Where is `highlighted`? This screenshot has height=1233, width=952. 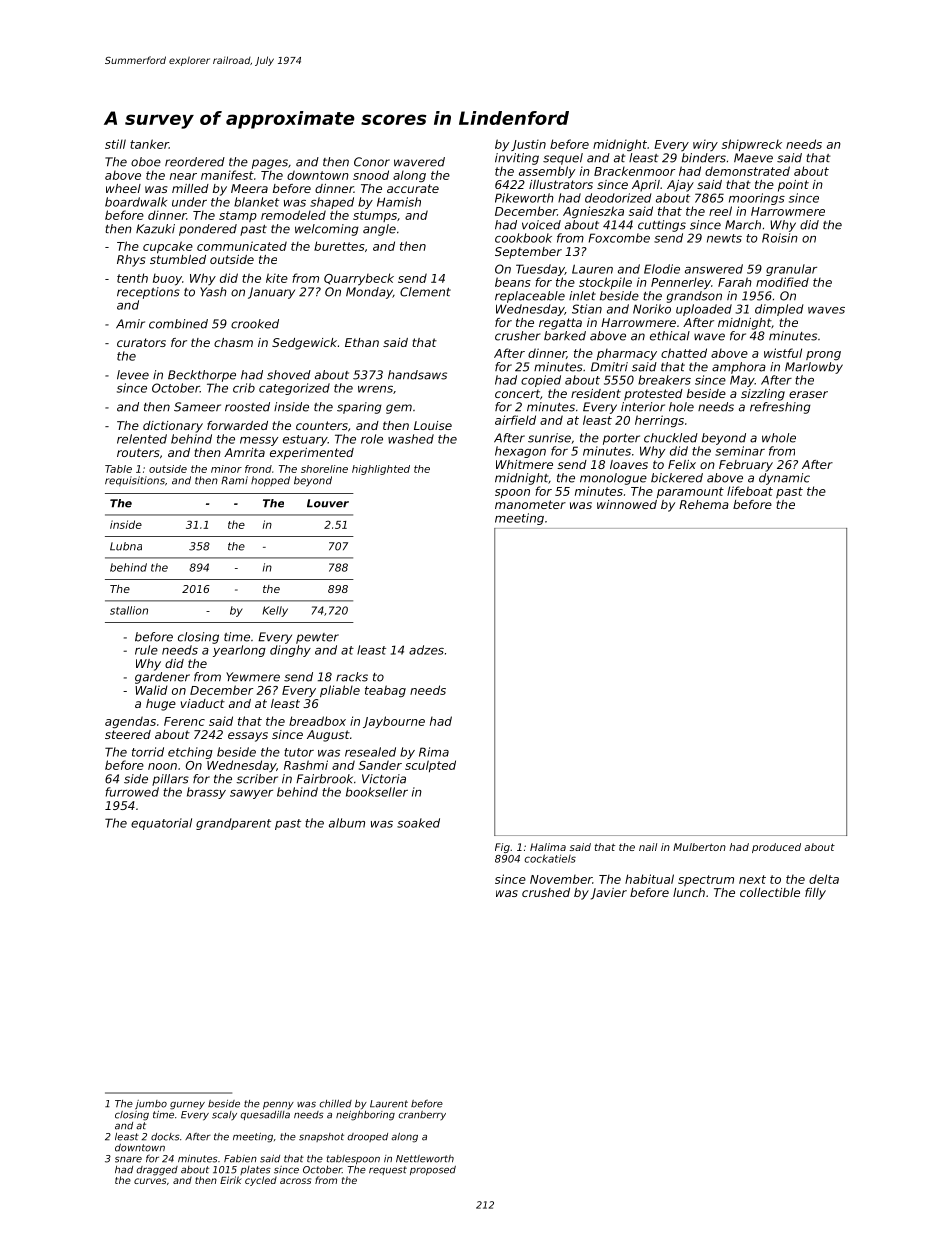
highlighted is located at coordinates (381, 470).
